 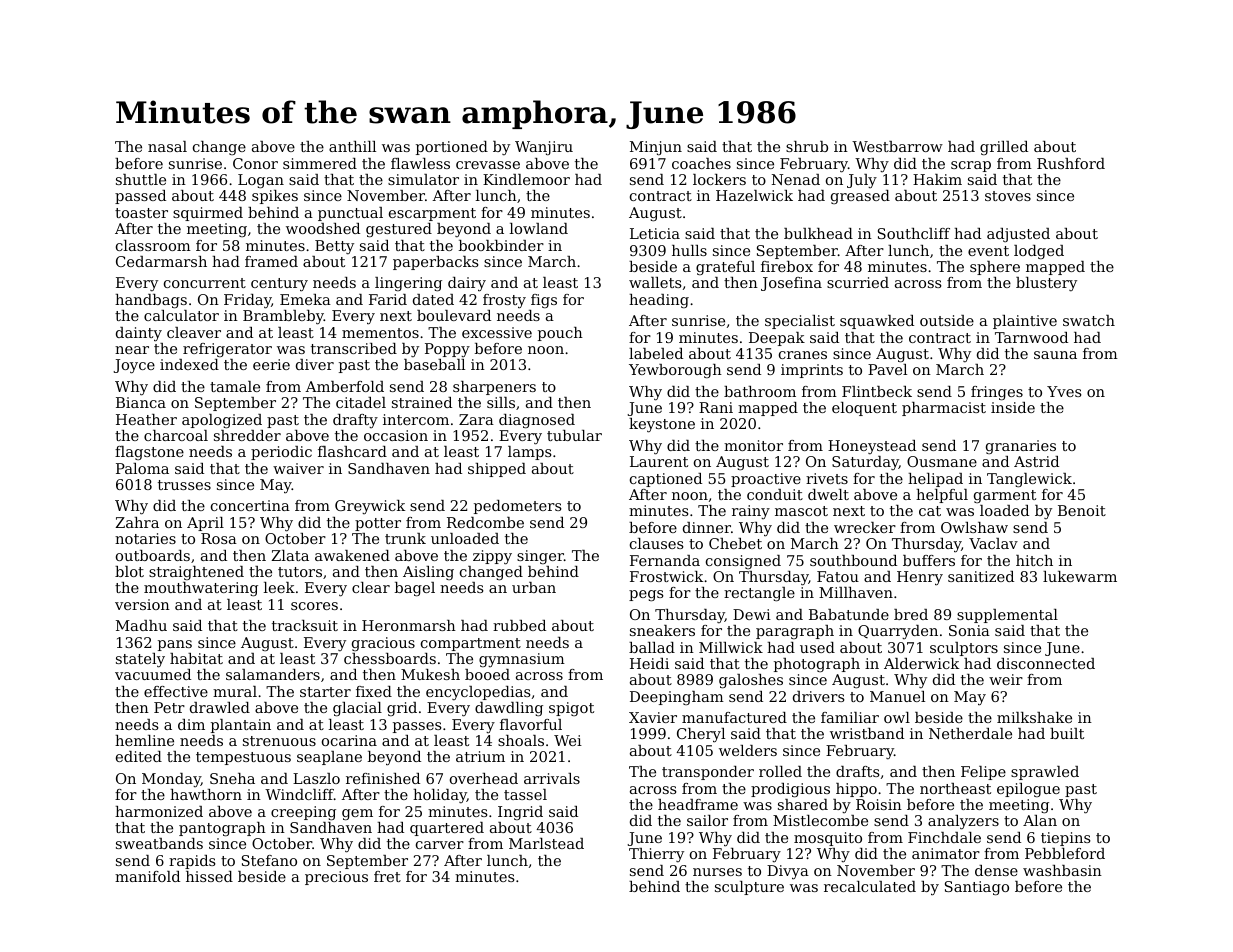 What do you see at coordinates (151, 301) in the page?
I see `handbags` at bounding box center [151, 301].
